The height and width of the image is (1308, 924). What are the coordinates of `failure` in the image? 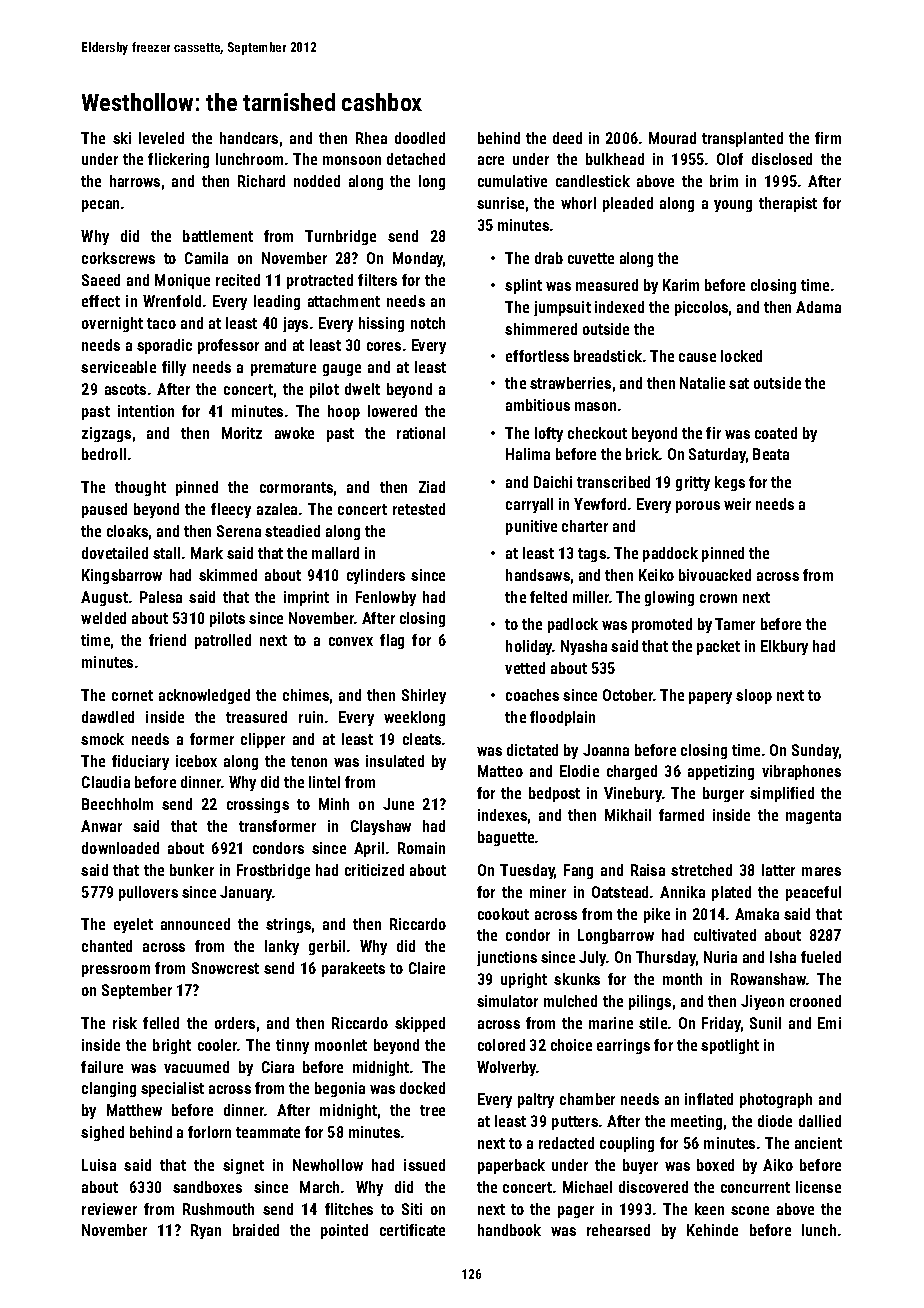 It's located at (102, 1067).
